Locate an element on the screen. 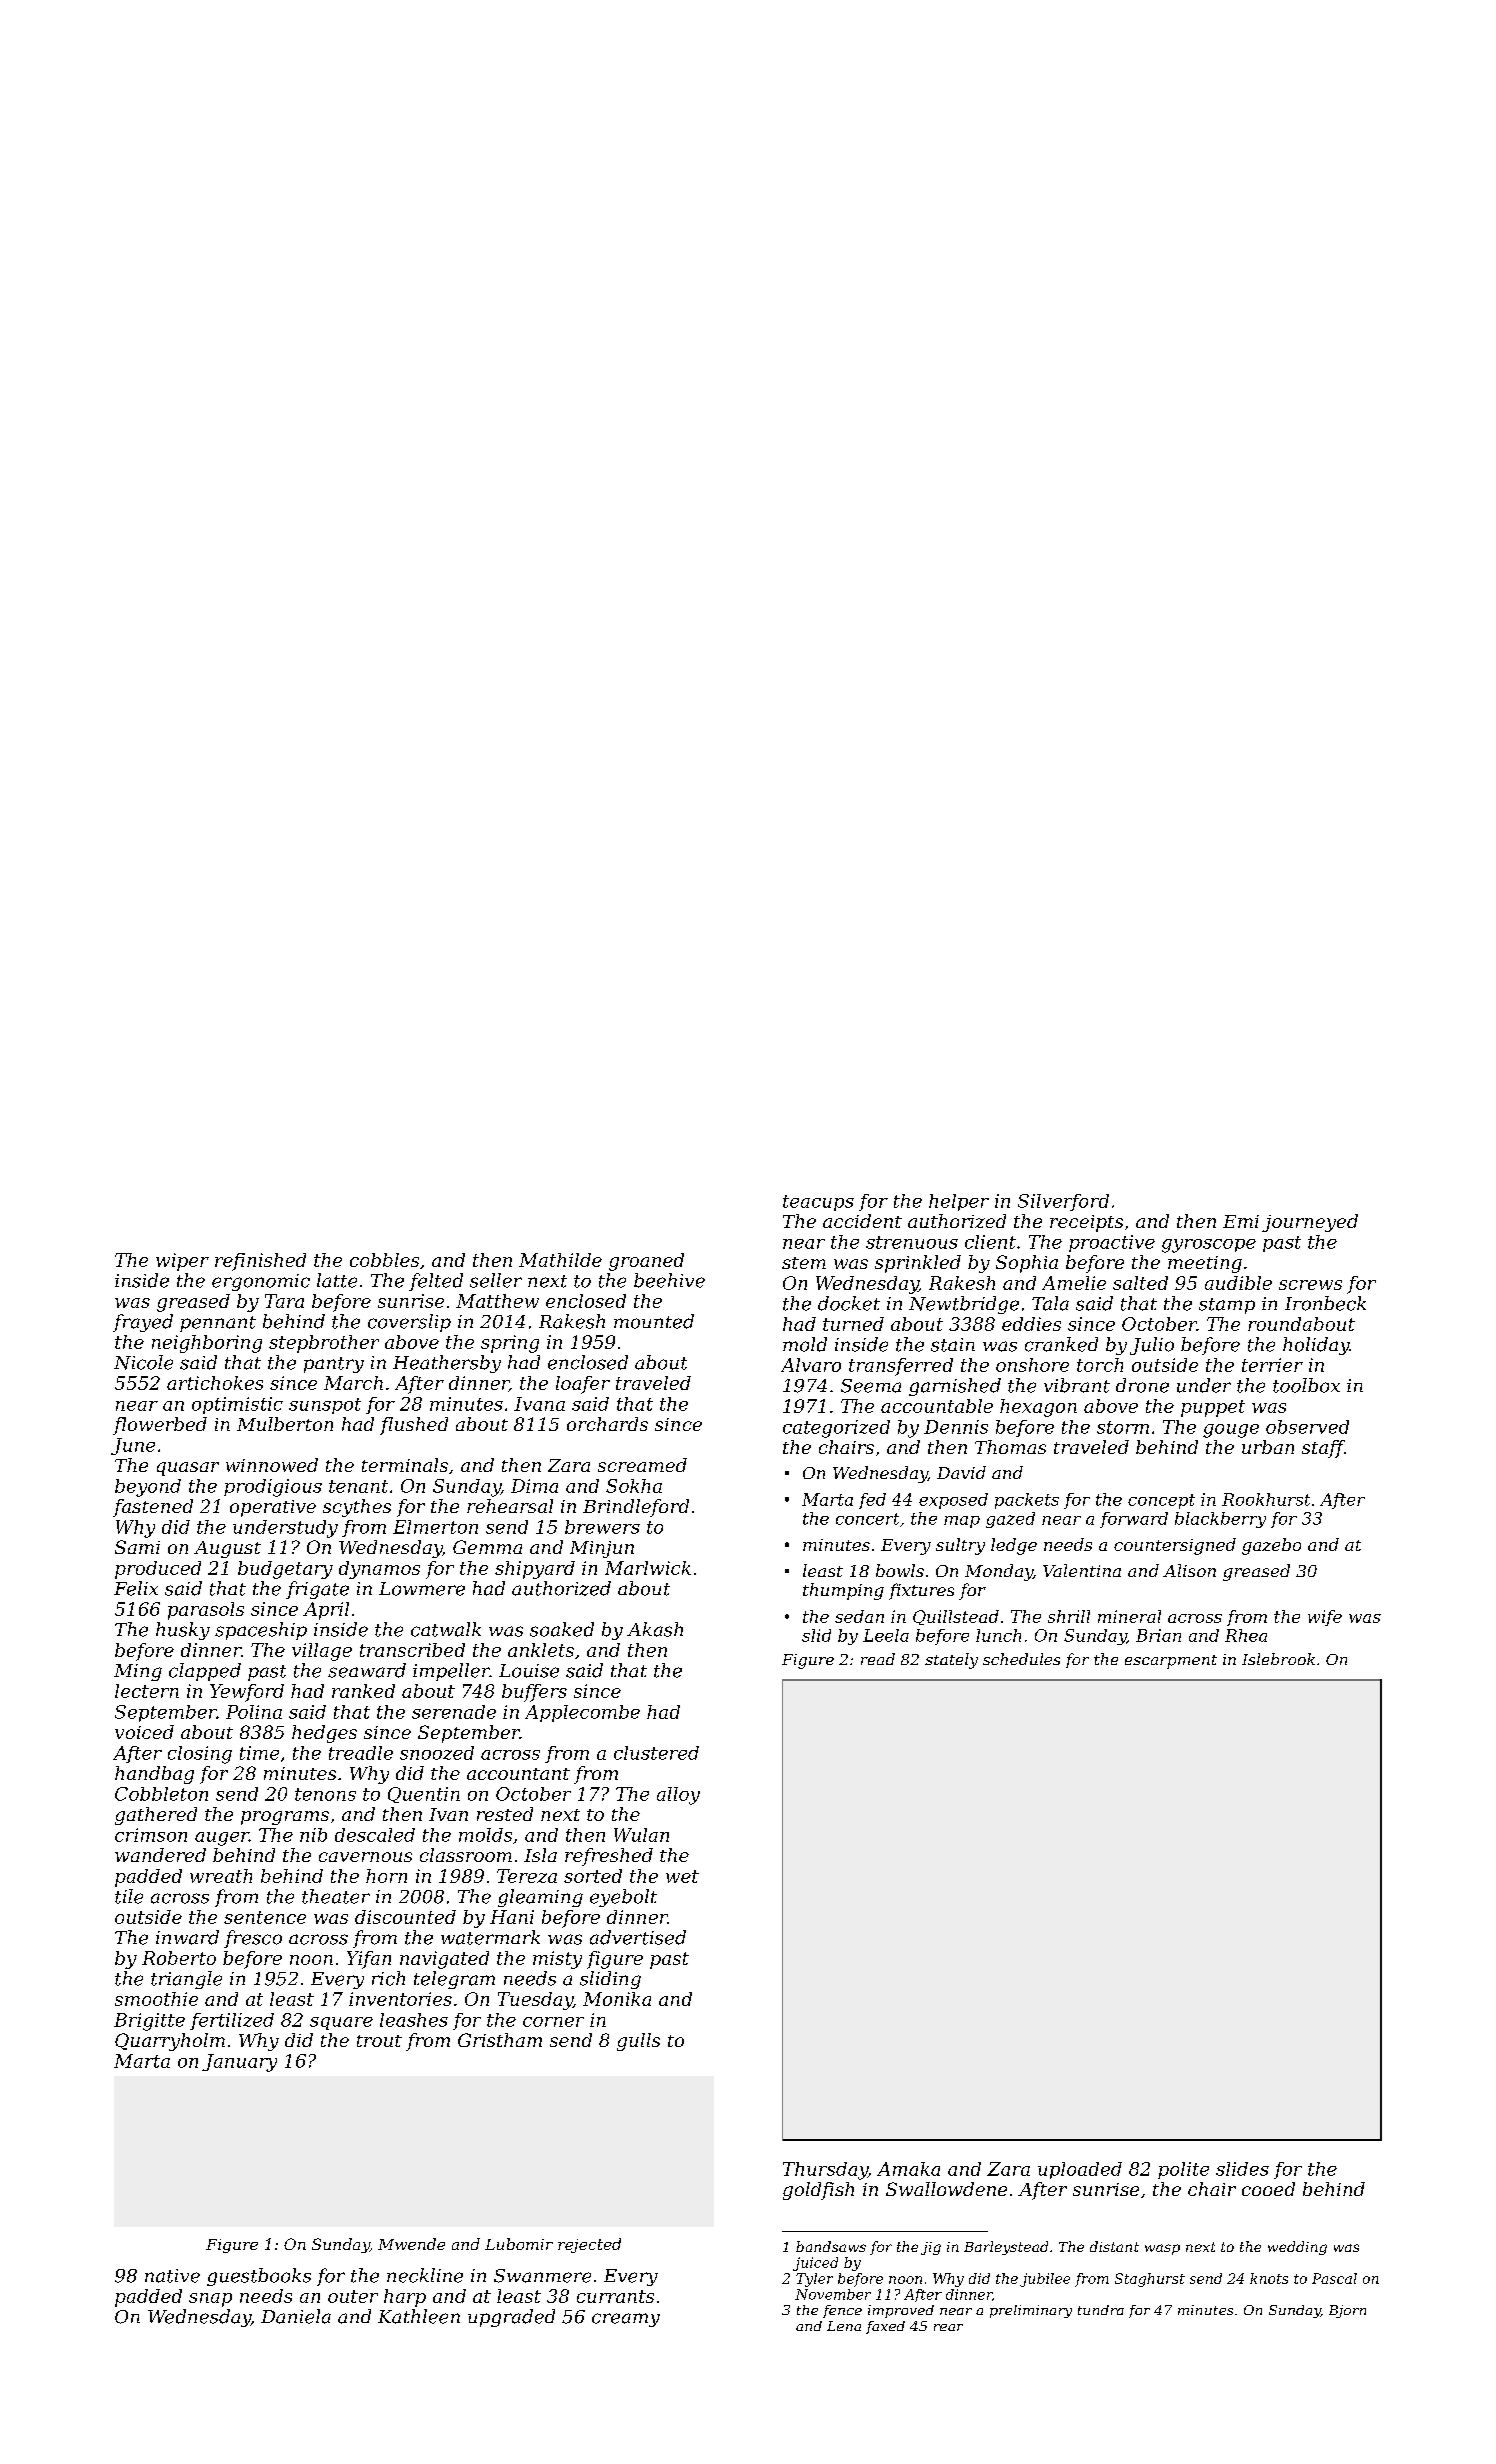 This screenshot has width=1496, height=2464. accountable is located at coordinates (937, 1406).
